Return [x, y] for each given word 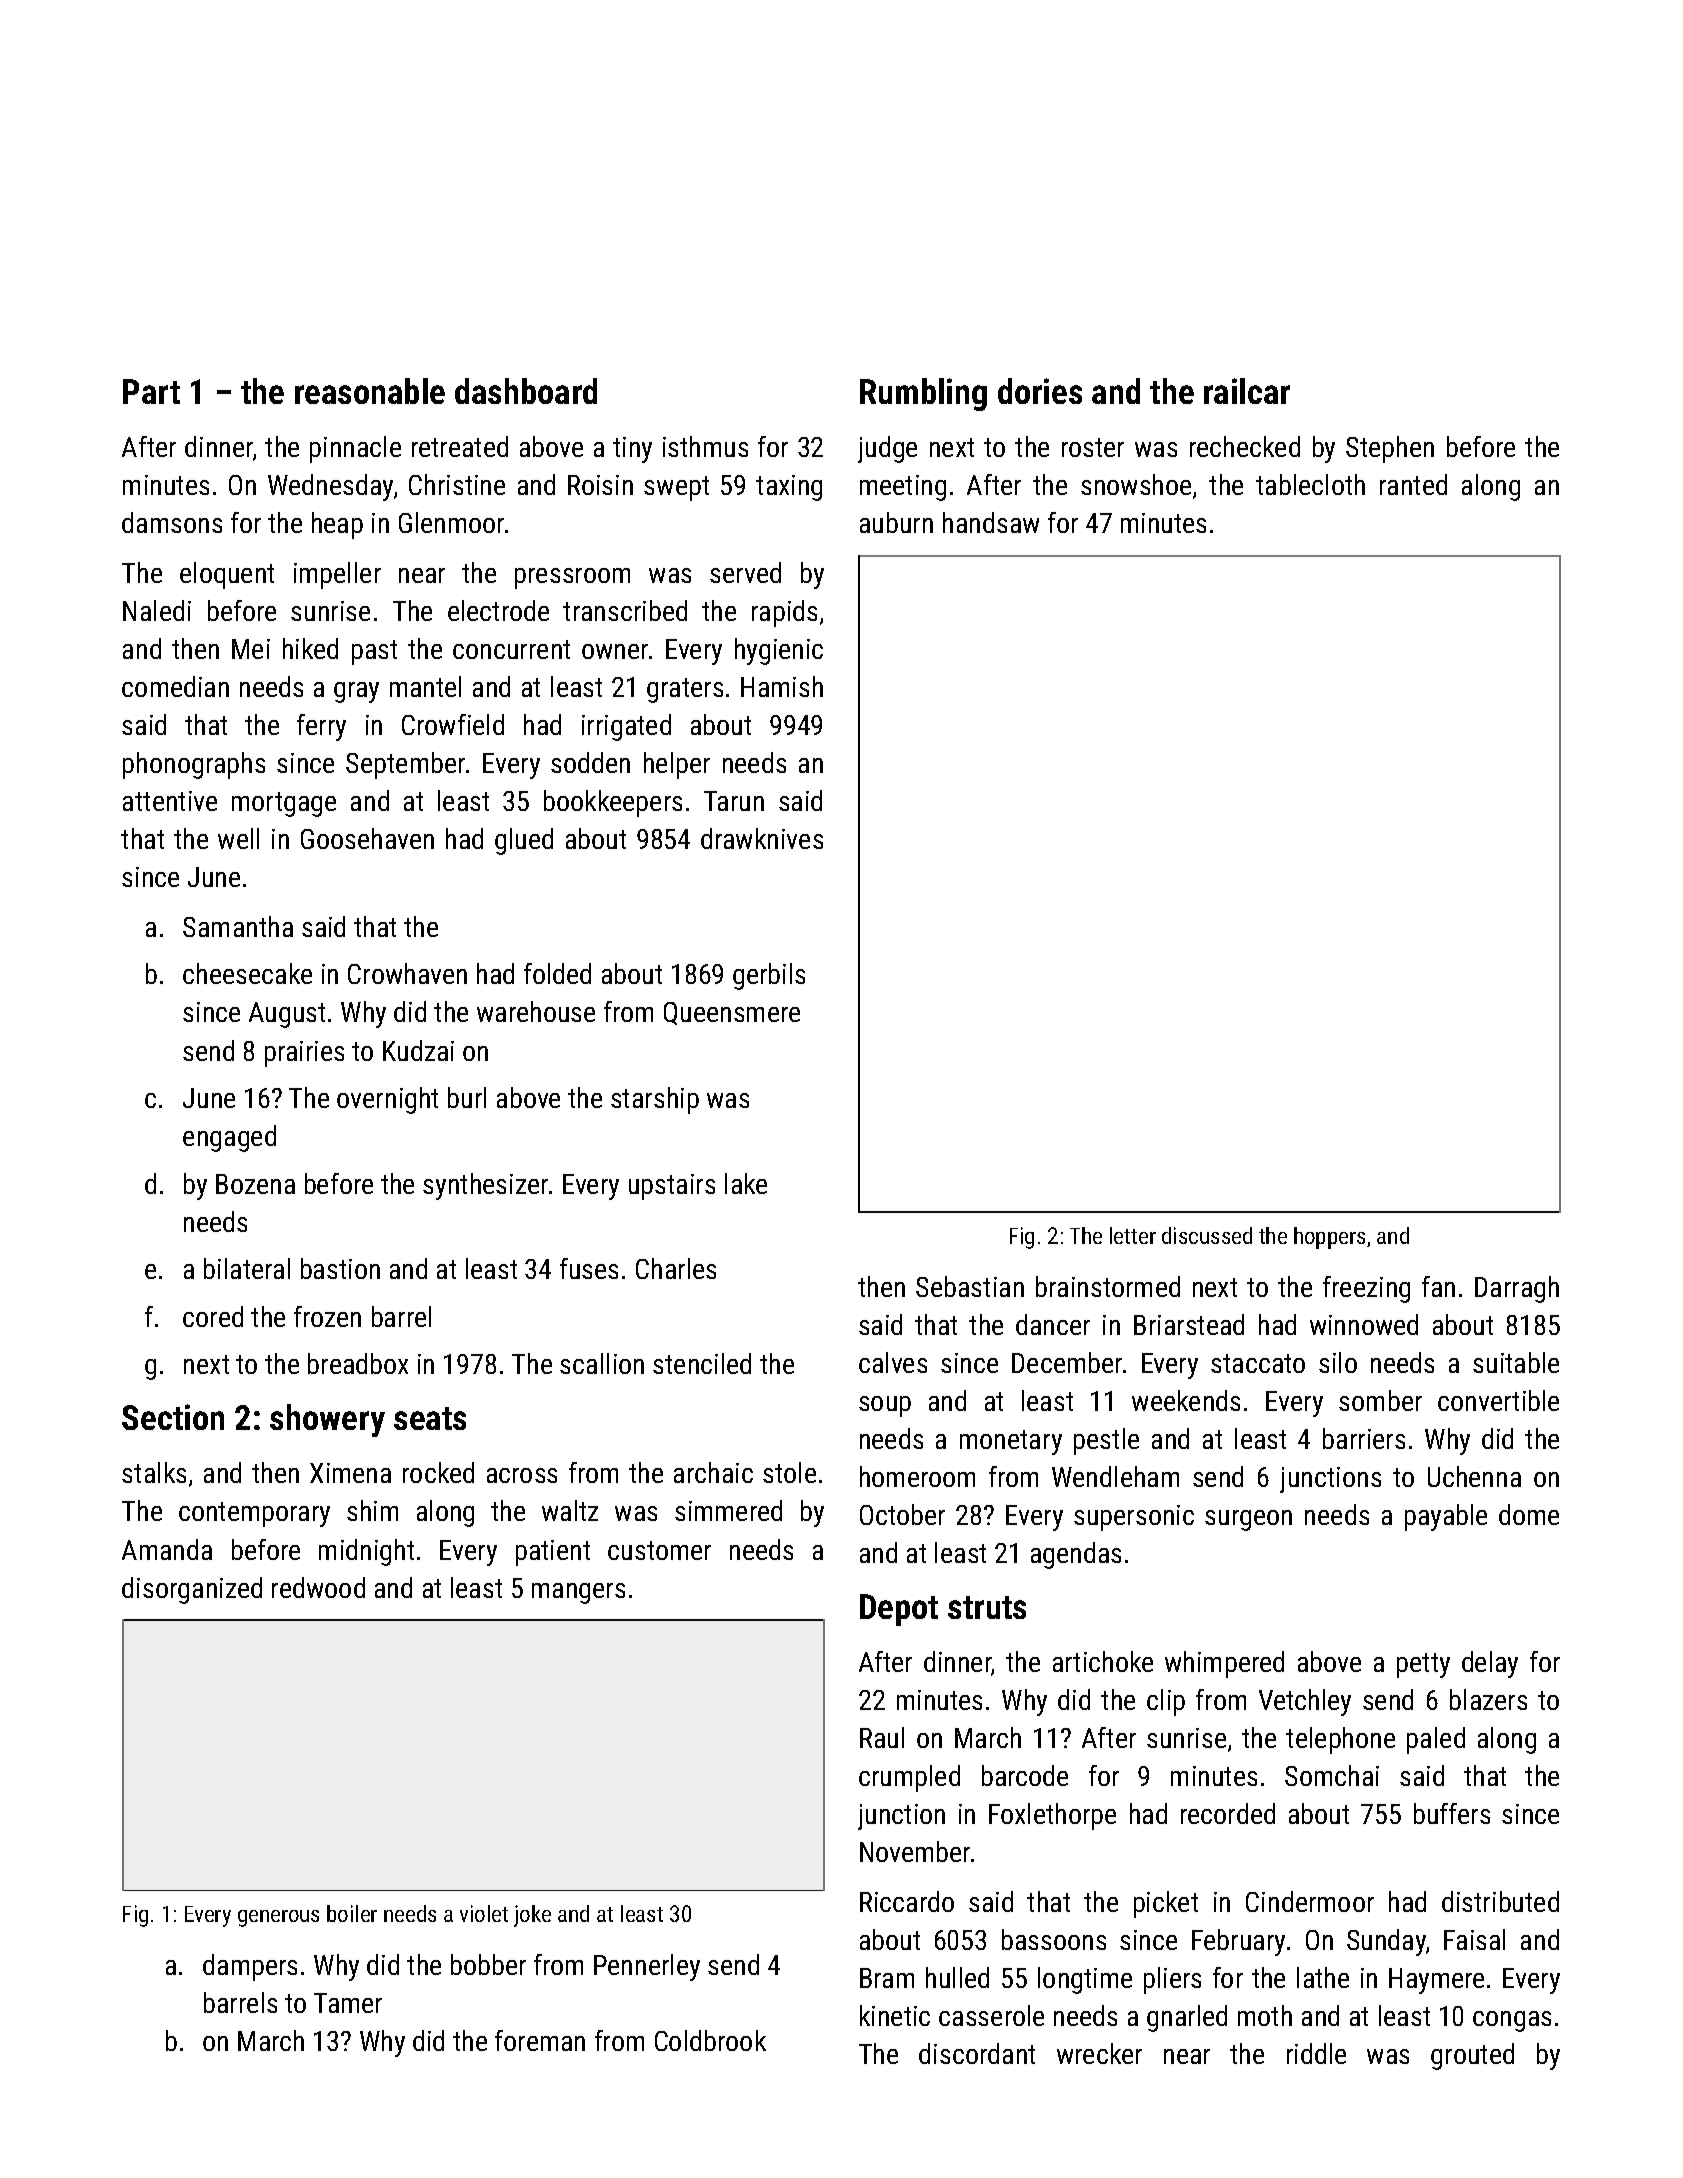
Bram [887, 1978]
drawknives [762, 838]
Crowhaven [407, 973]
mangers [578, 1593]
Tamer [348, 2003]
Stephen [1390, 449]
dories [1040, 391]
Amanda [167, 1549]
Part [151, 391]
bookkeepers [613, 803]
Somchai [1332, 1775]
